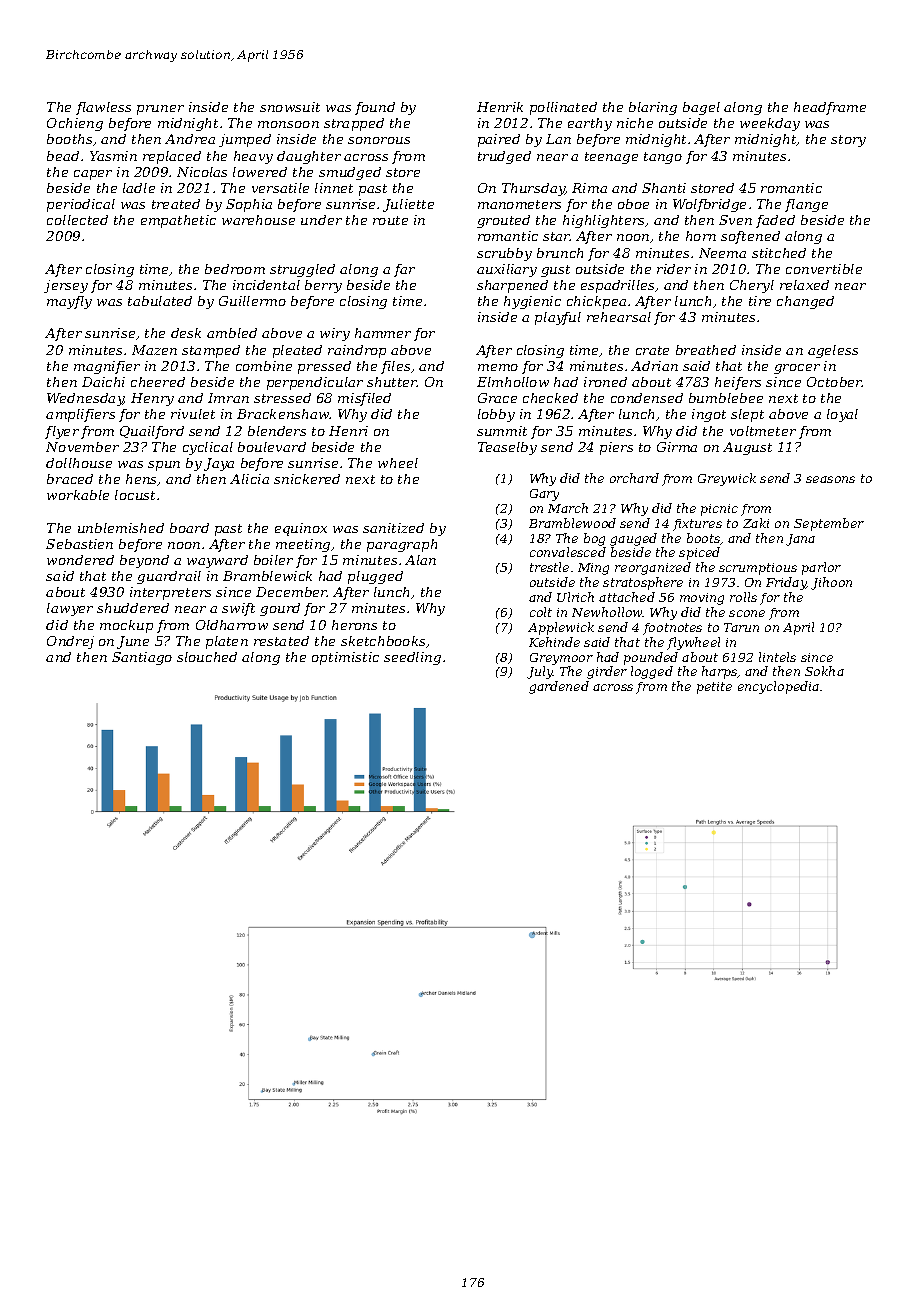  I want to click on misfiled, so click(364, 399).
